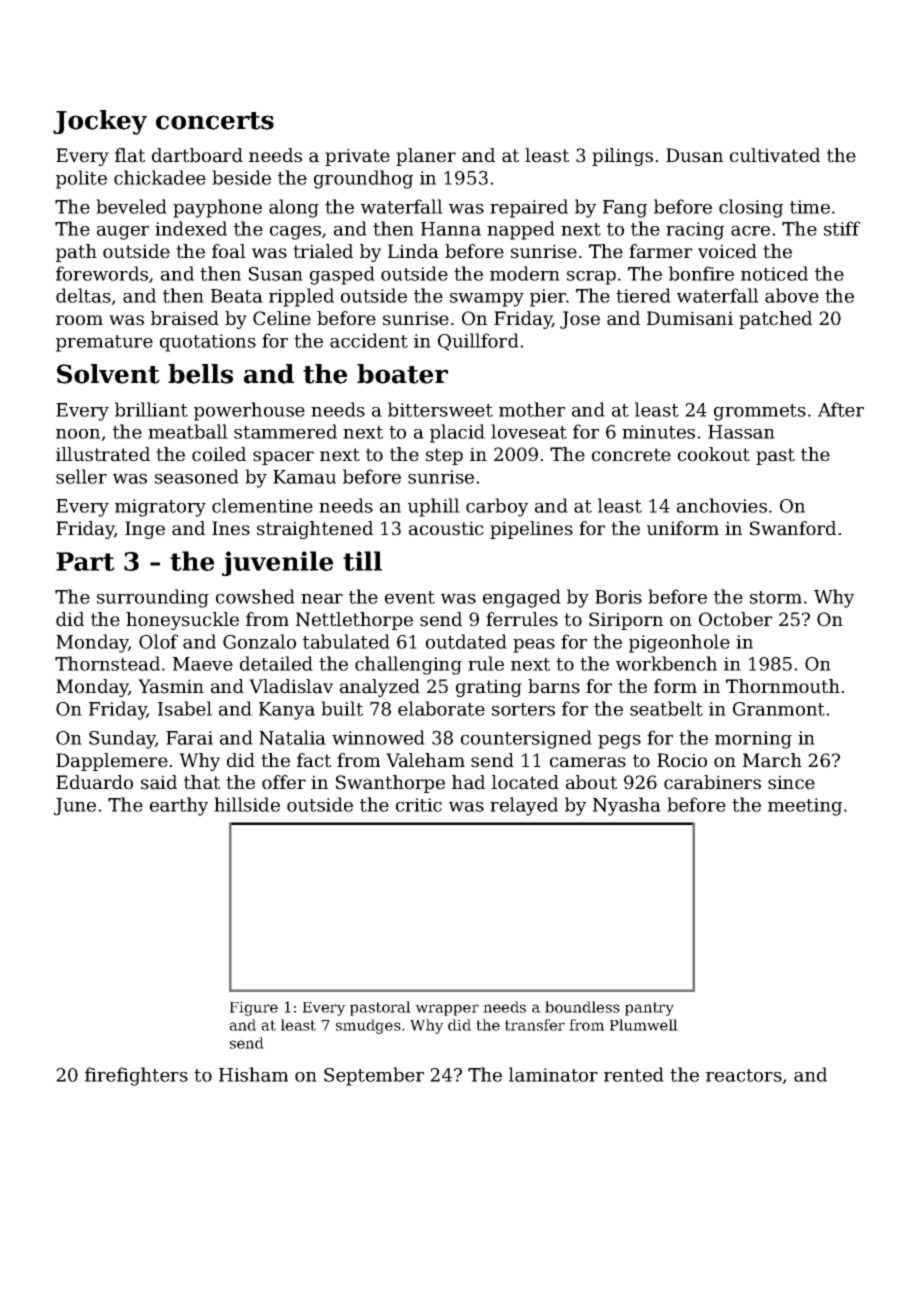 The width and height of the image is (924, 1311). What do you see at coordinates (254, 1008) in the image?
I see `Figure` at bounding box center [254, 1008].
